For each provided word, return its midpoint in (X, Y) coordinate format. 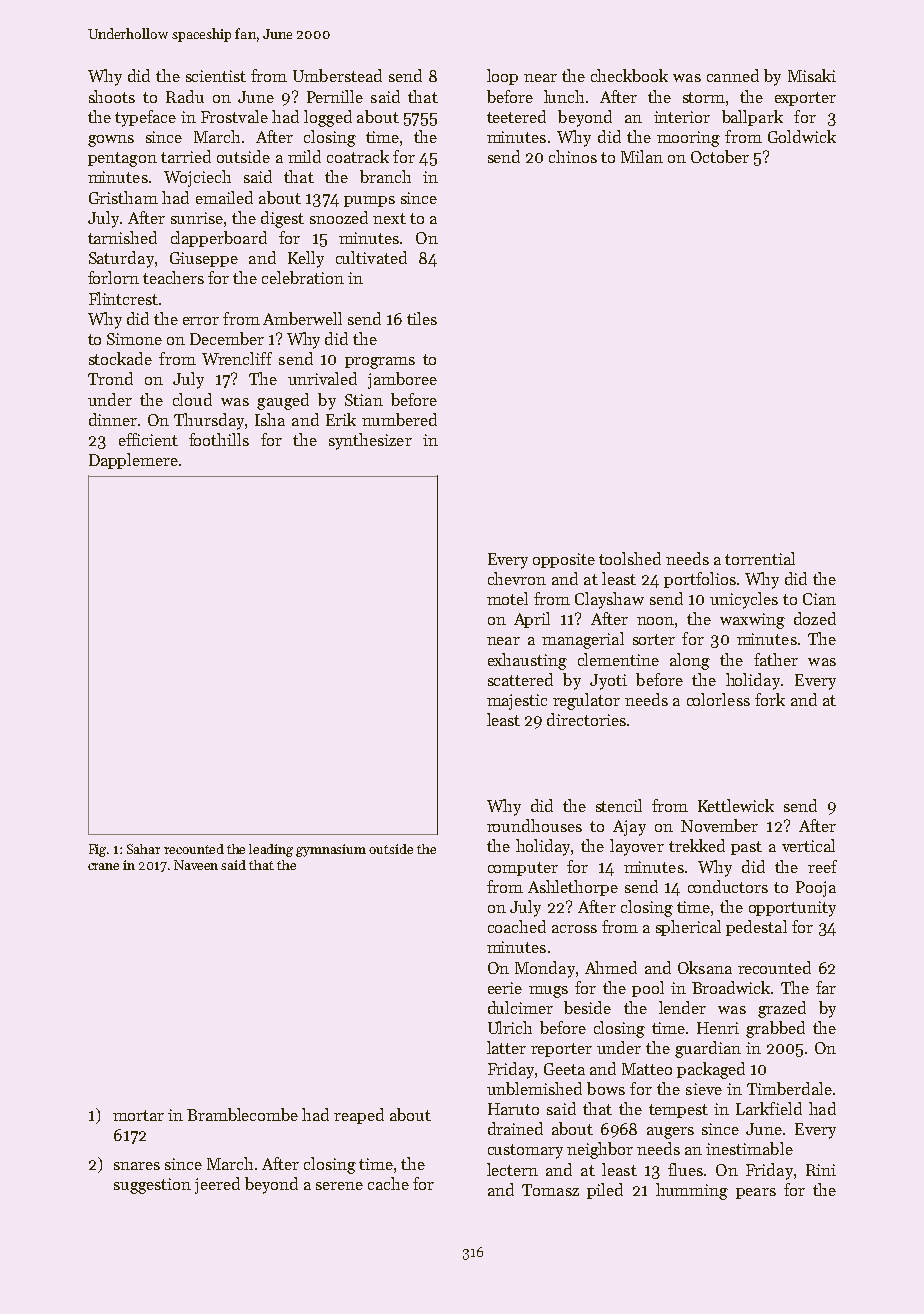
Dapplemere (133, 461)
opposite (564, 560)
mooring (688, 139)
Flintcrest (123, 298)
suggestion (152, 1186)
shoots (112, 96)
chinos (573, 156)
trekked (697, 845)
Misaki (812, 75)
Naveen (196, 865)
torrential (760, 558)
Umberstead (337, 75)
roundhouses (534, 825)
